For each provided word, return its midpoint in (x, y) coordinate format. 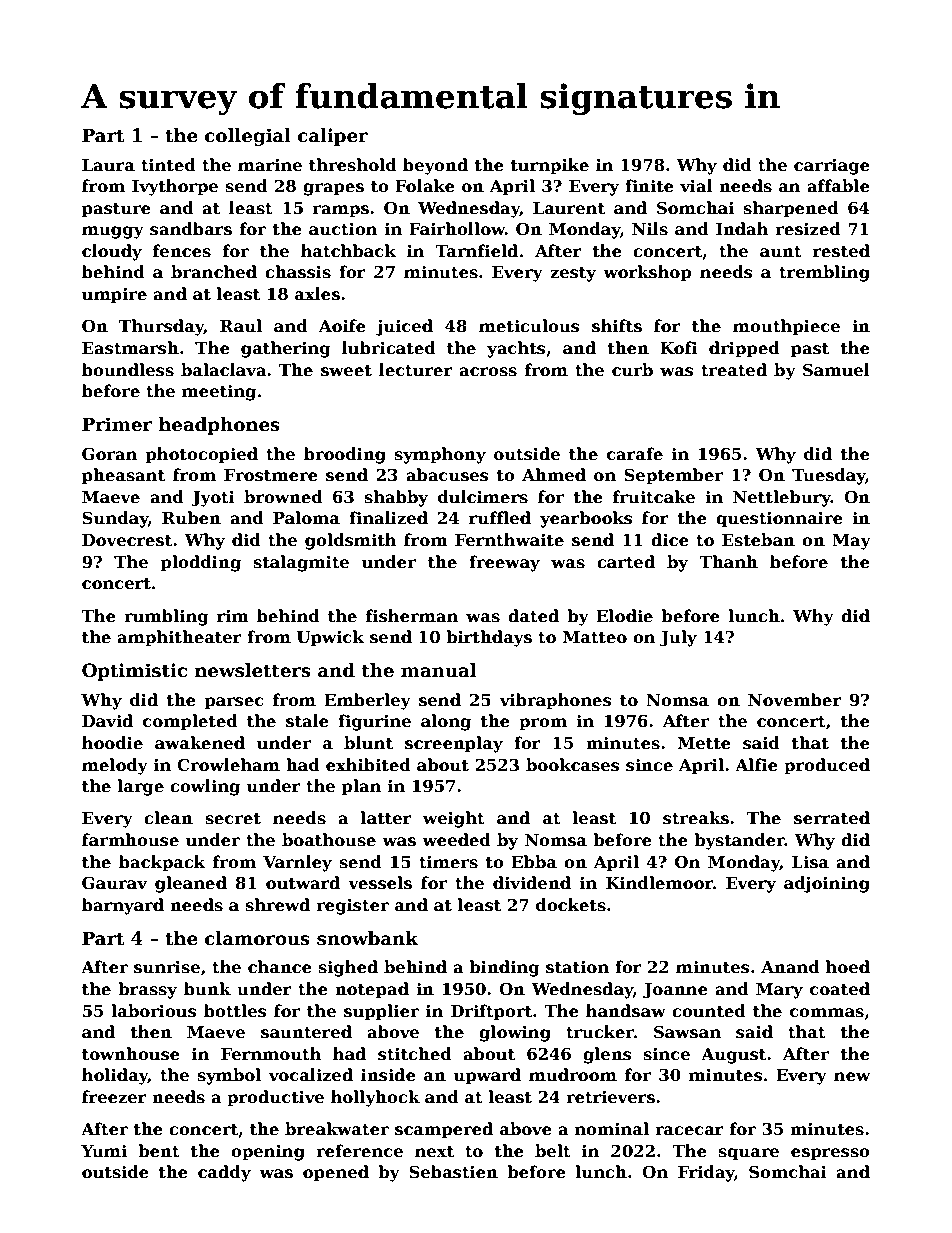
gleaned (191, 884)
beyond (435, 166)
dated (533, 616)
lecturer (416, 370)
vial (696, 185)
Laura (108, 165)
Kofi (679, 347)
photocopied (201, 455)
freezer (114, 1097)
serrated (832, 818)
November (795, 700)
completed (190, 722)
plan (361, 787)
